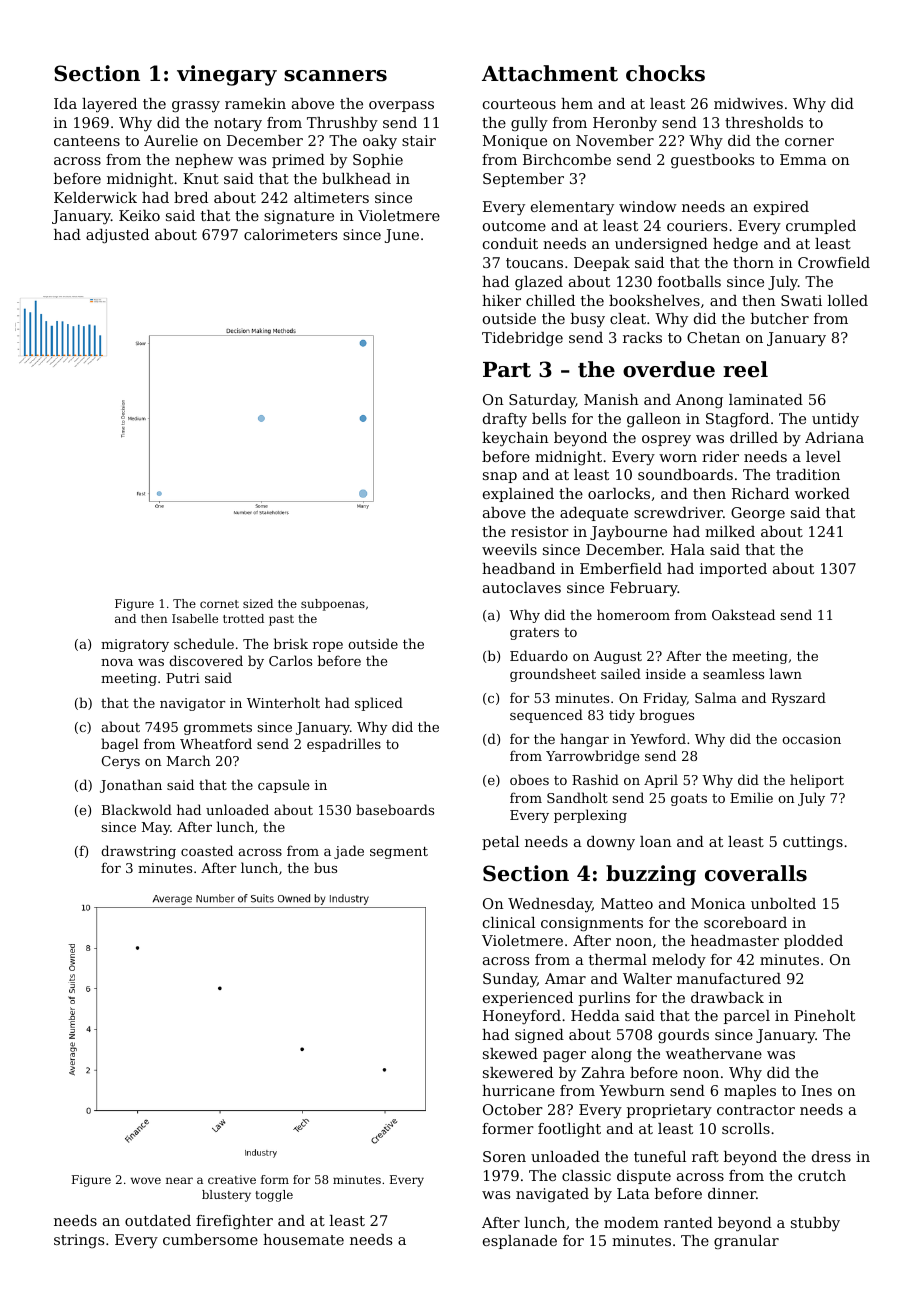  Describe the element at coordinates (540, 531) in the screenshot. I see `resistor` at that location.
